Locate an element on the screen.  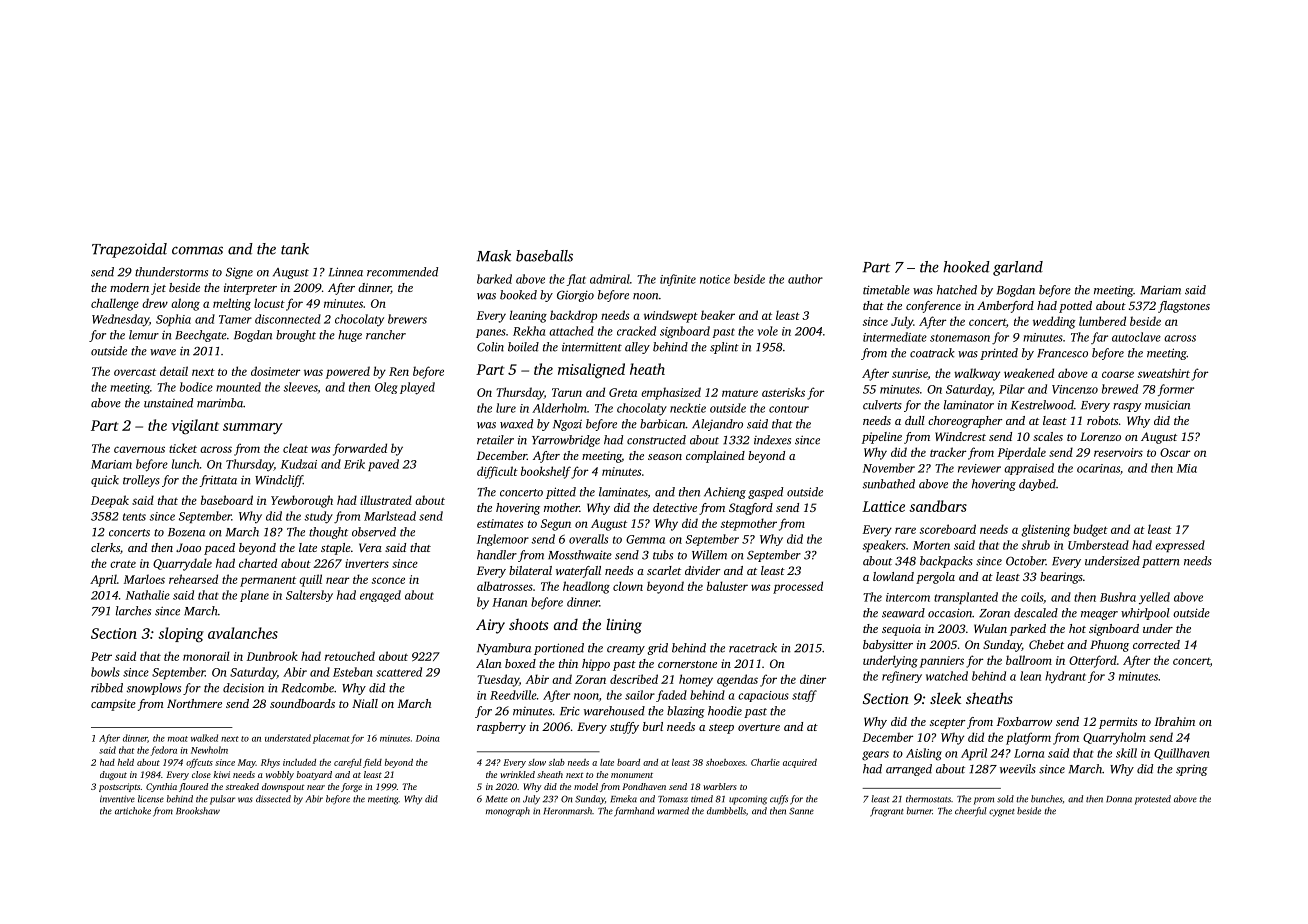
detective is located at coordinates (675, 507).
